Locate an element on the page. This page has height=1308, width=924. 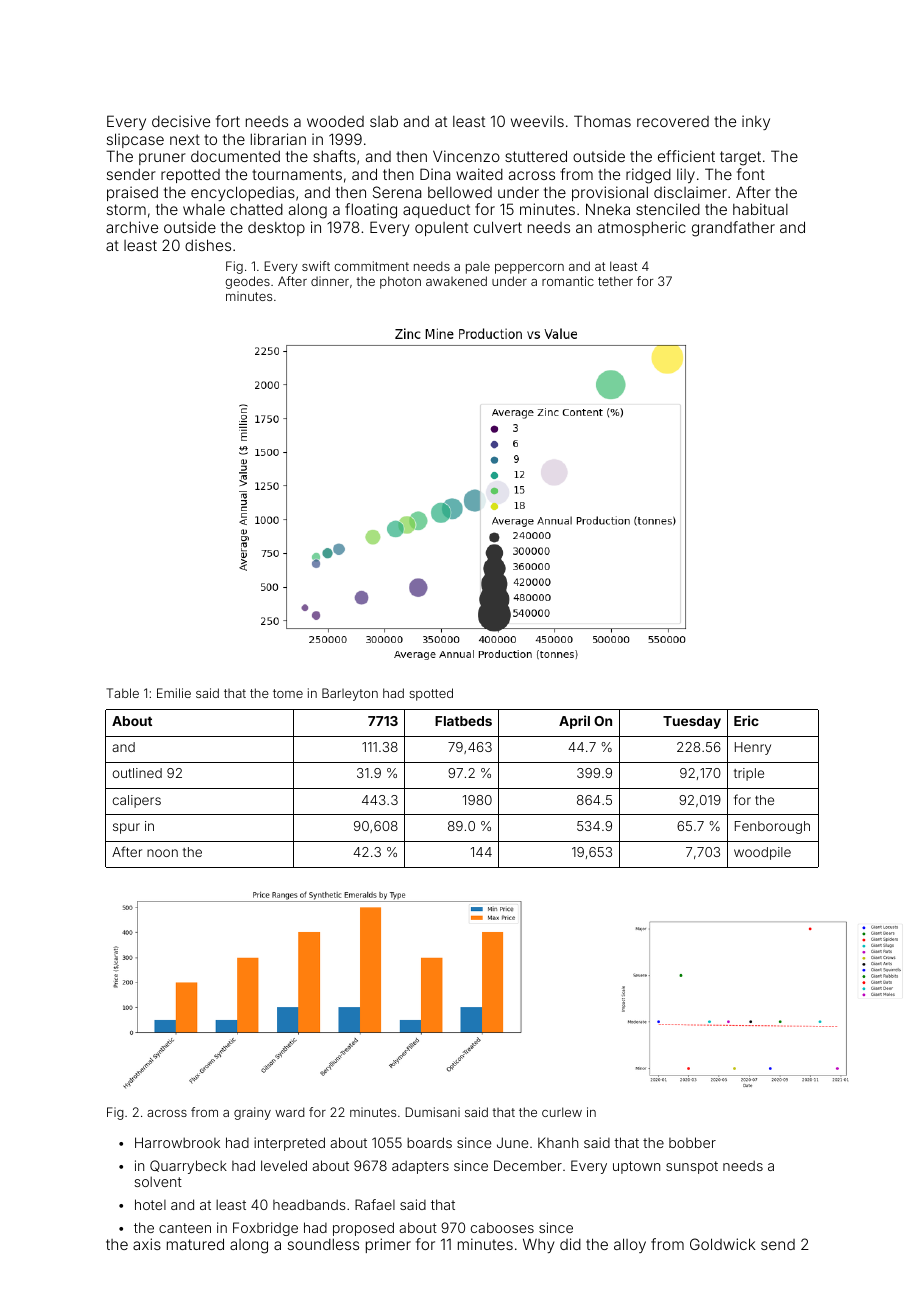
tether is located at coordinates (615, 281).
